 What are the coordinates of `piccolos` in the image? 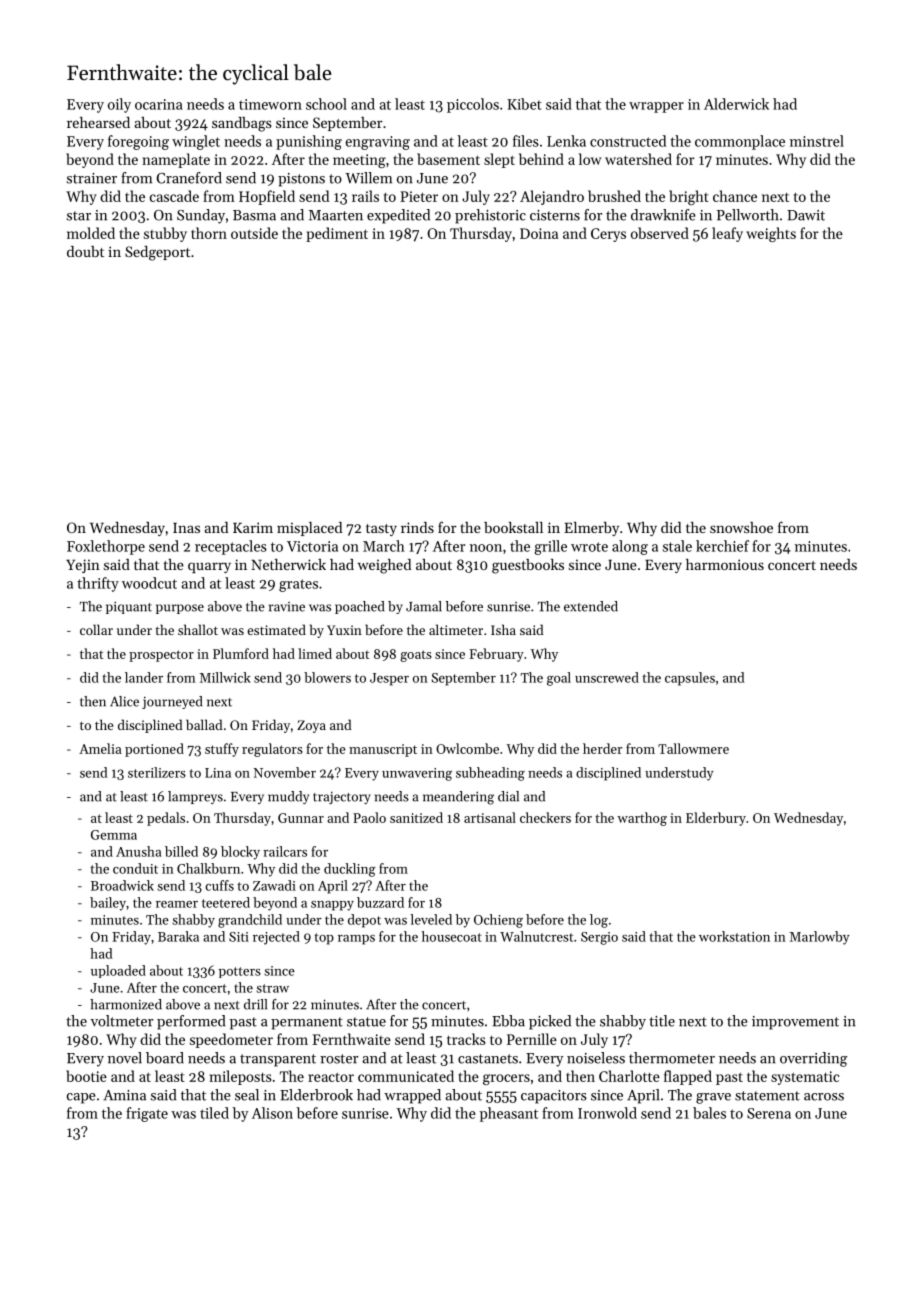 It's located at (473, 105).
